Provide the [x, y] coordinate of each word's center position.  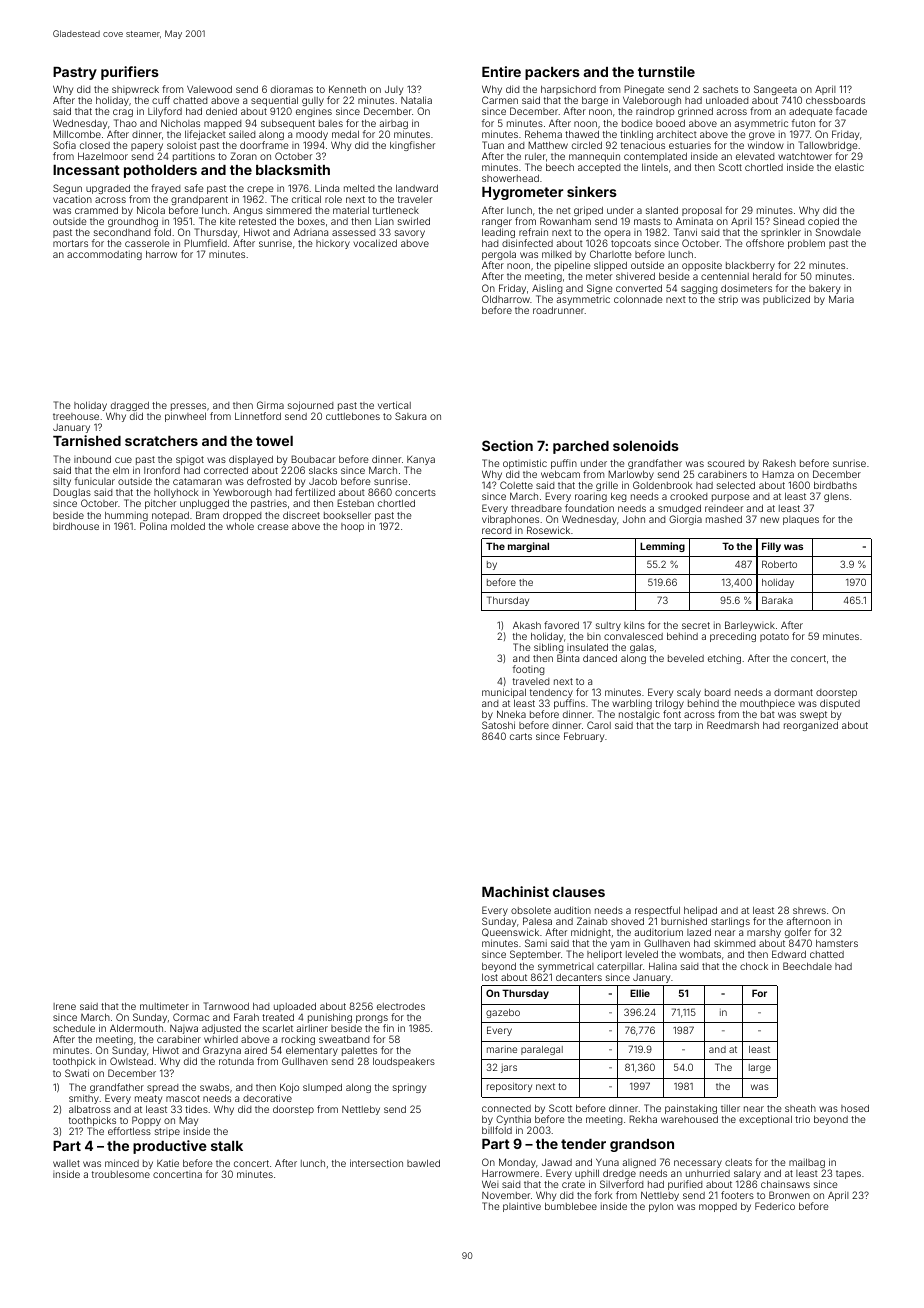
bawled [423, 1163]
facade [851, 111]
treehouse [76, 416]
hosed [855, 1108]
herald [767, 276]
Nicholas [180, 123]
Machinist [515, 891]
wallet [66, 1163]
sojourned [310, 407]
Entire [501, 71]
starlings [730, 922]
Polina [153, 526]
